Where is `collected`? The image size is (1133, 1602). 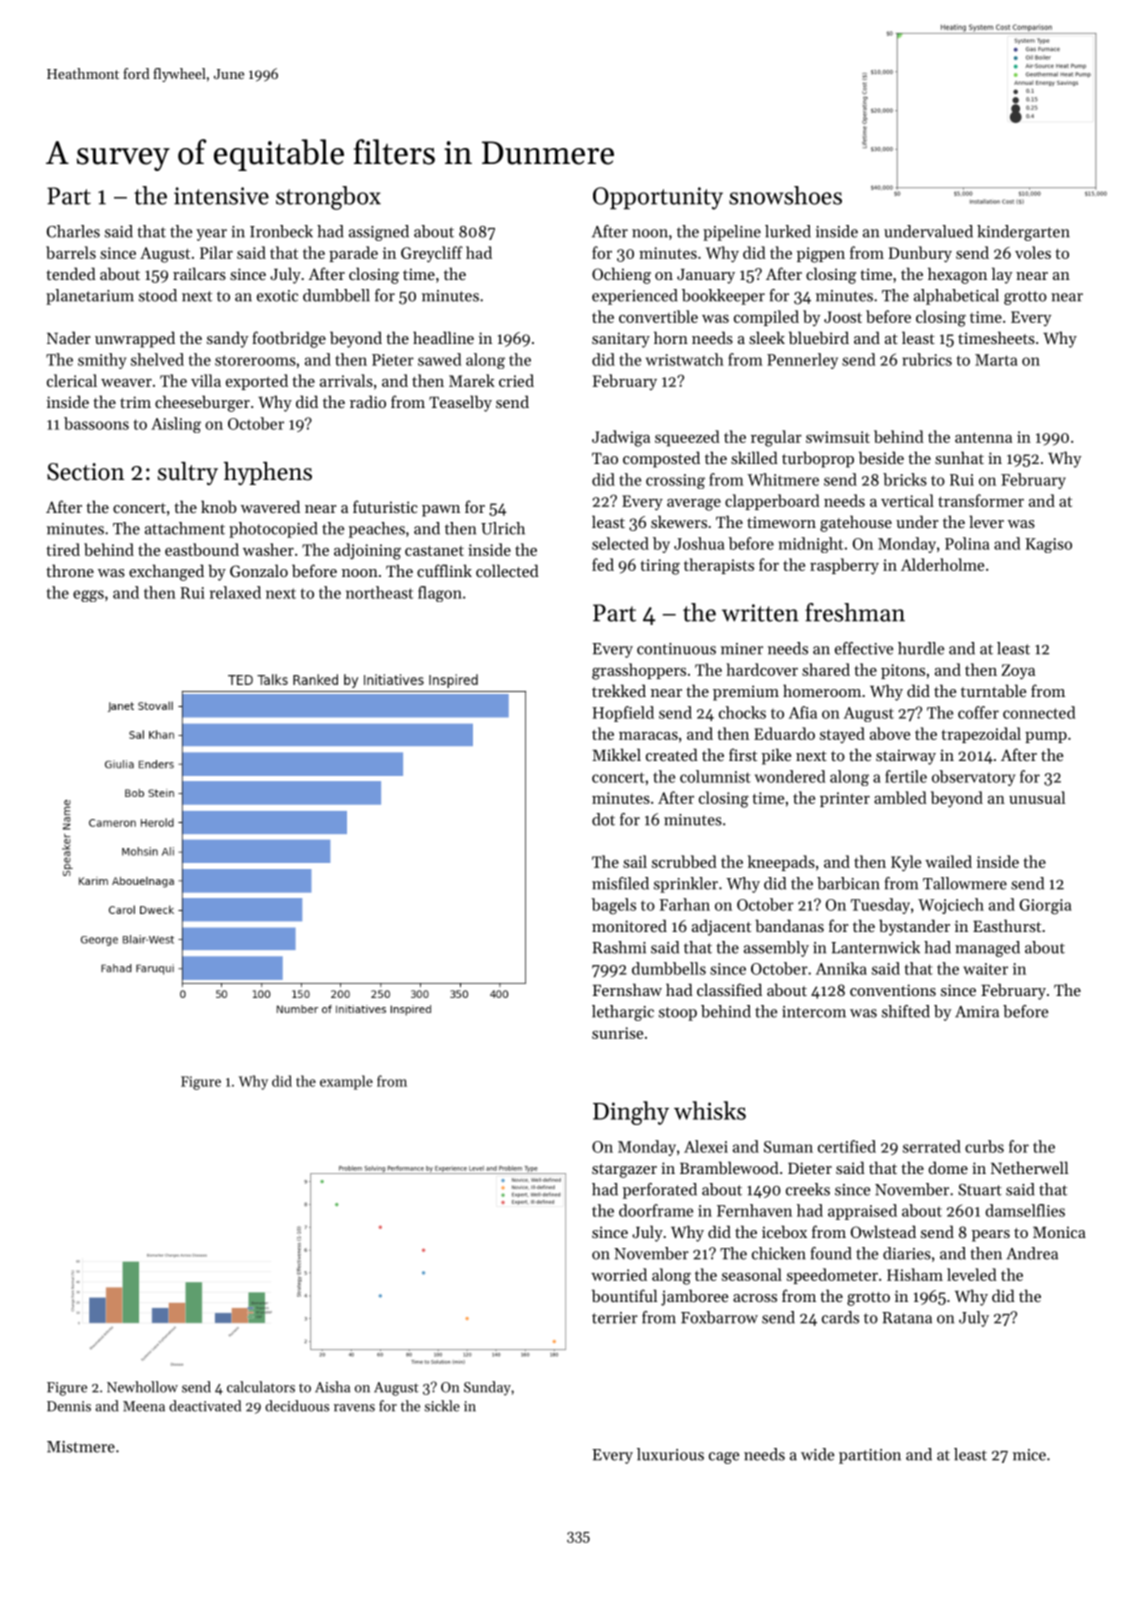
collected is located at coordinates (507, 570).
